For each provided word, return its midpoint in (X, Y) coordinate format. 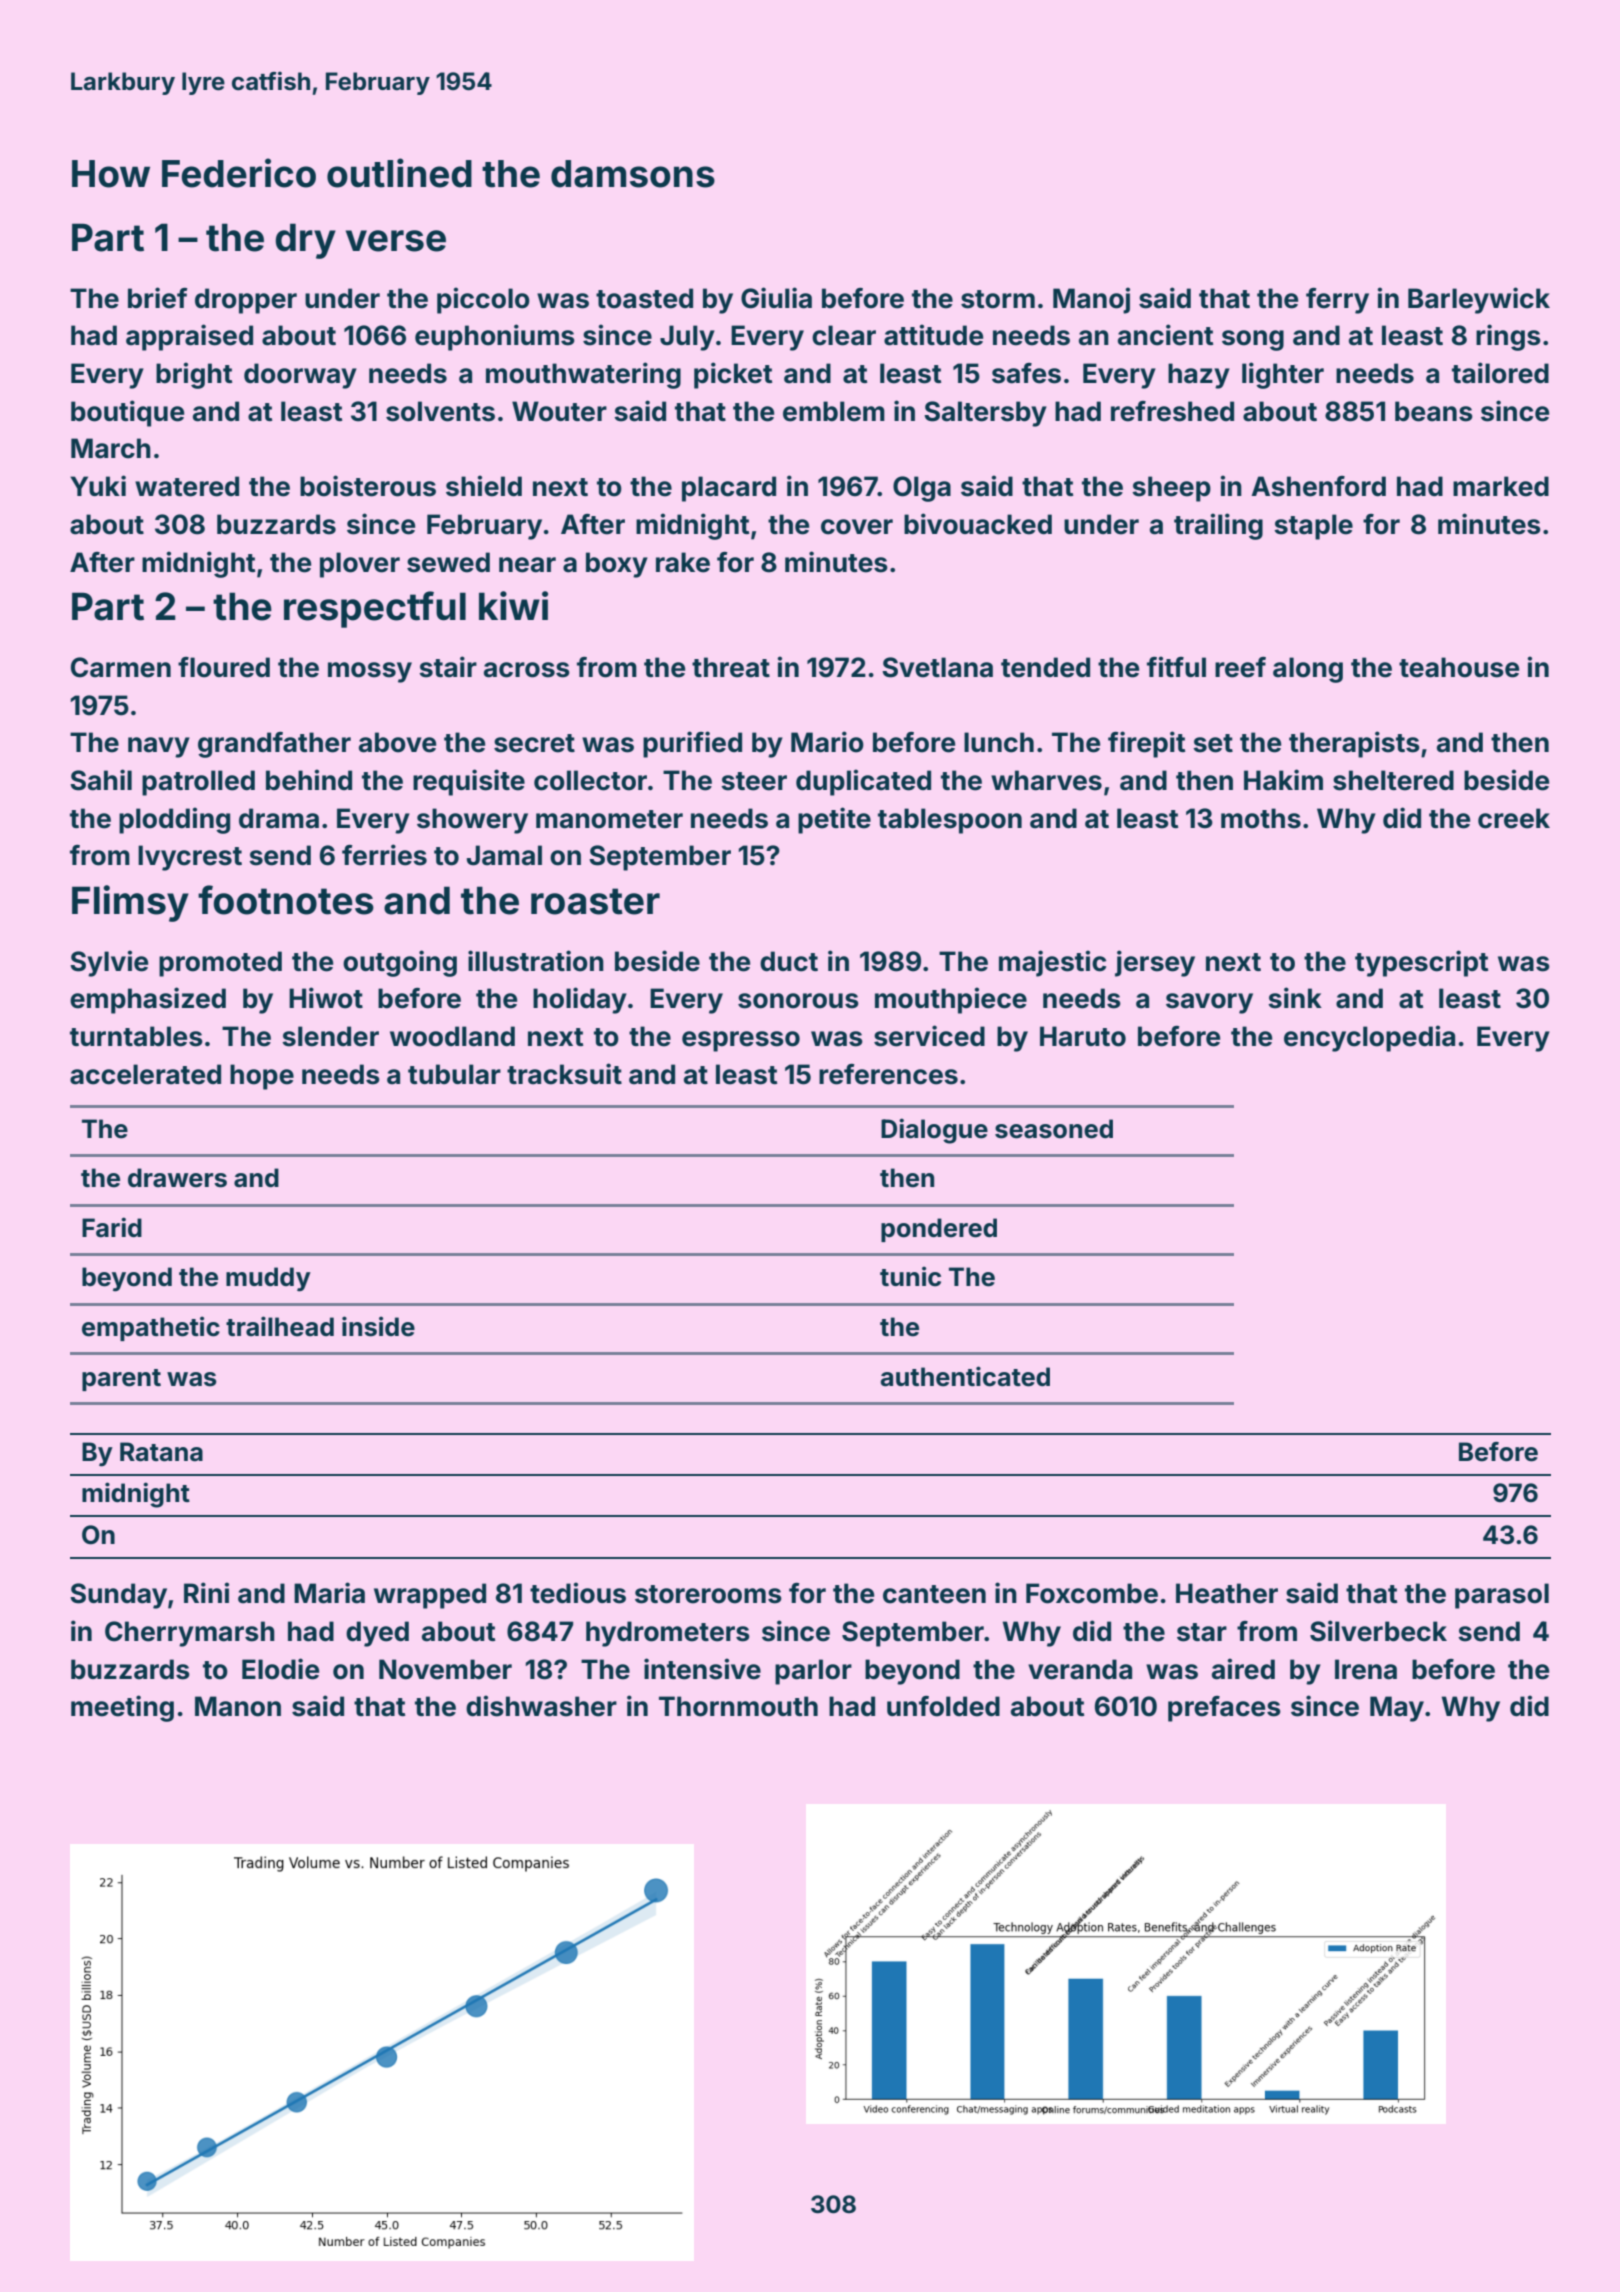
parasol (1502, 1596)
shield (484, 486)
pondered (939, 1230)
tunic (910, 1276)
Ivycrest (190, 858)
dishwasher (541, 1706)
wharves (1046, 780)
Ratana (161, 1452)
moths (1261, 818)
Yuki (98, 485)
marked (1501, 486)
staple (1313, 527)
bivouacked (978, 524)
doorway (300, 376)
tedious (578, 1593)
